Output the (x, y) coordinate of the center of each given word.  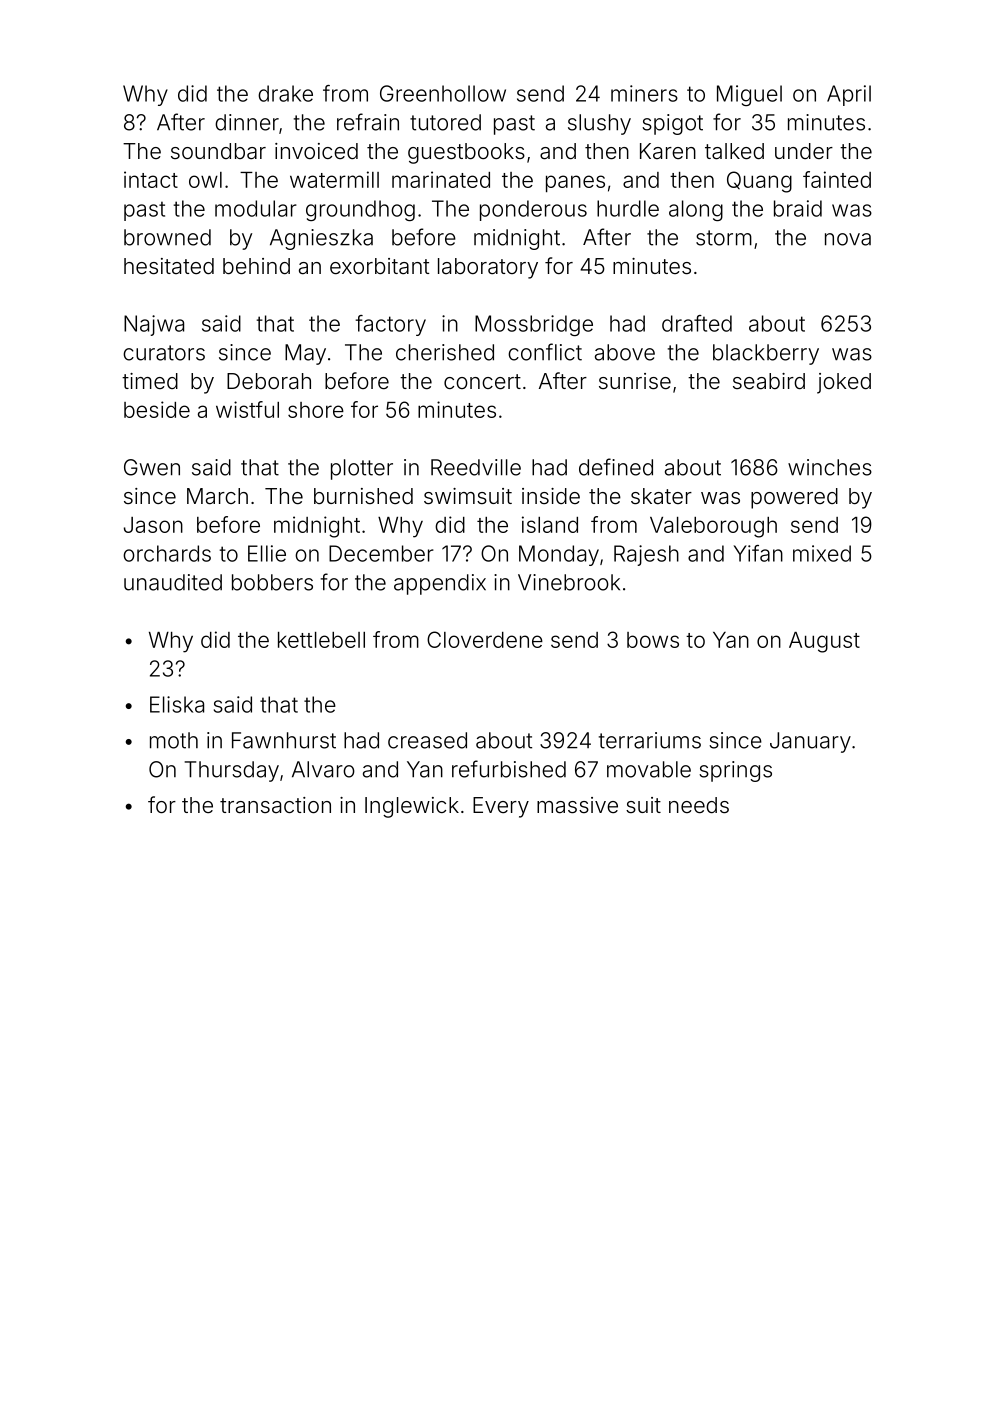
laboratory (488, 268)
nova (848, 239)
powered (794, 498)
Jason (153, 525)
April (849, 95)
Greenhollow (443, 93)
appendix (440, 584)
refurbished (509, 769)
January (810, 742)
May (305, 354)
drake (285, 93)
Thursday (232, 771)
